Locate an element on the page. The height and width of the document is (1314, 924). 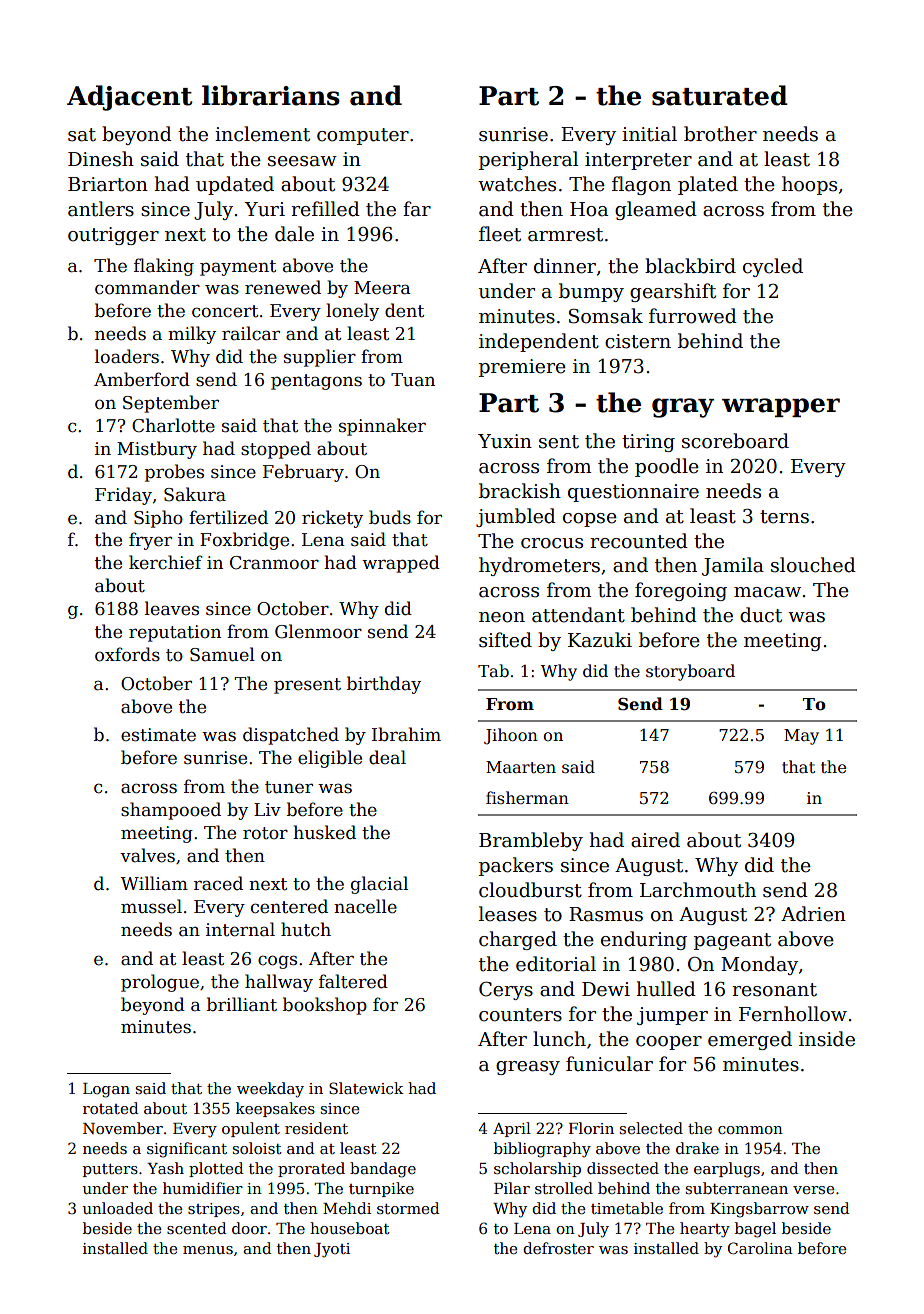
putters is located at coordinates (110, 1170).
